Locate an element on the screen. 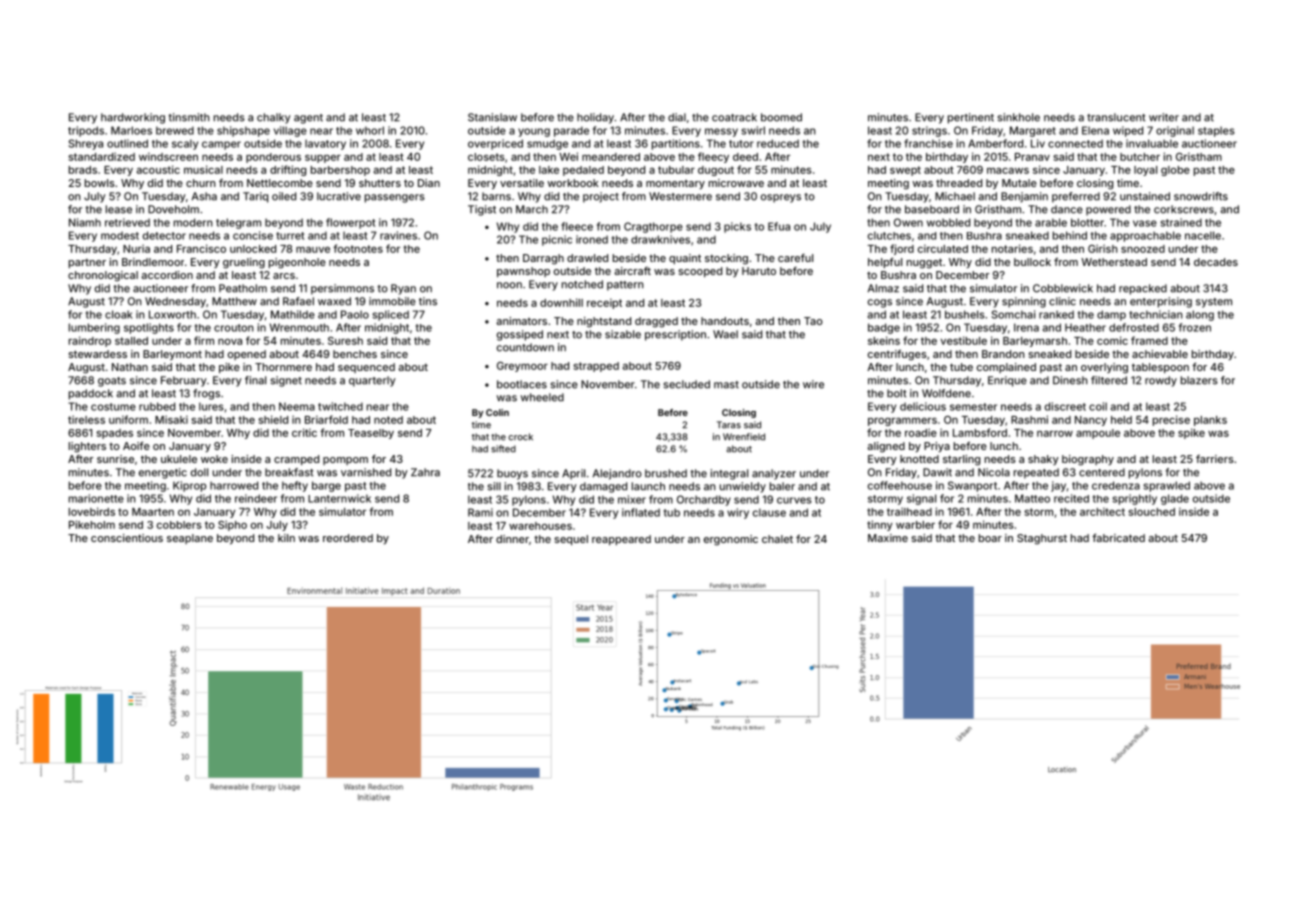  noted is located at coordinates (388, 420).
